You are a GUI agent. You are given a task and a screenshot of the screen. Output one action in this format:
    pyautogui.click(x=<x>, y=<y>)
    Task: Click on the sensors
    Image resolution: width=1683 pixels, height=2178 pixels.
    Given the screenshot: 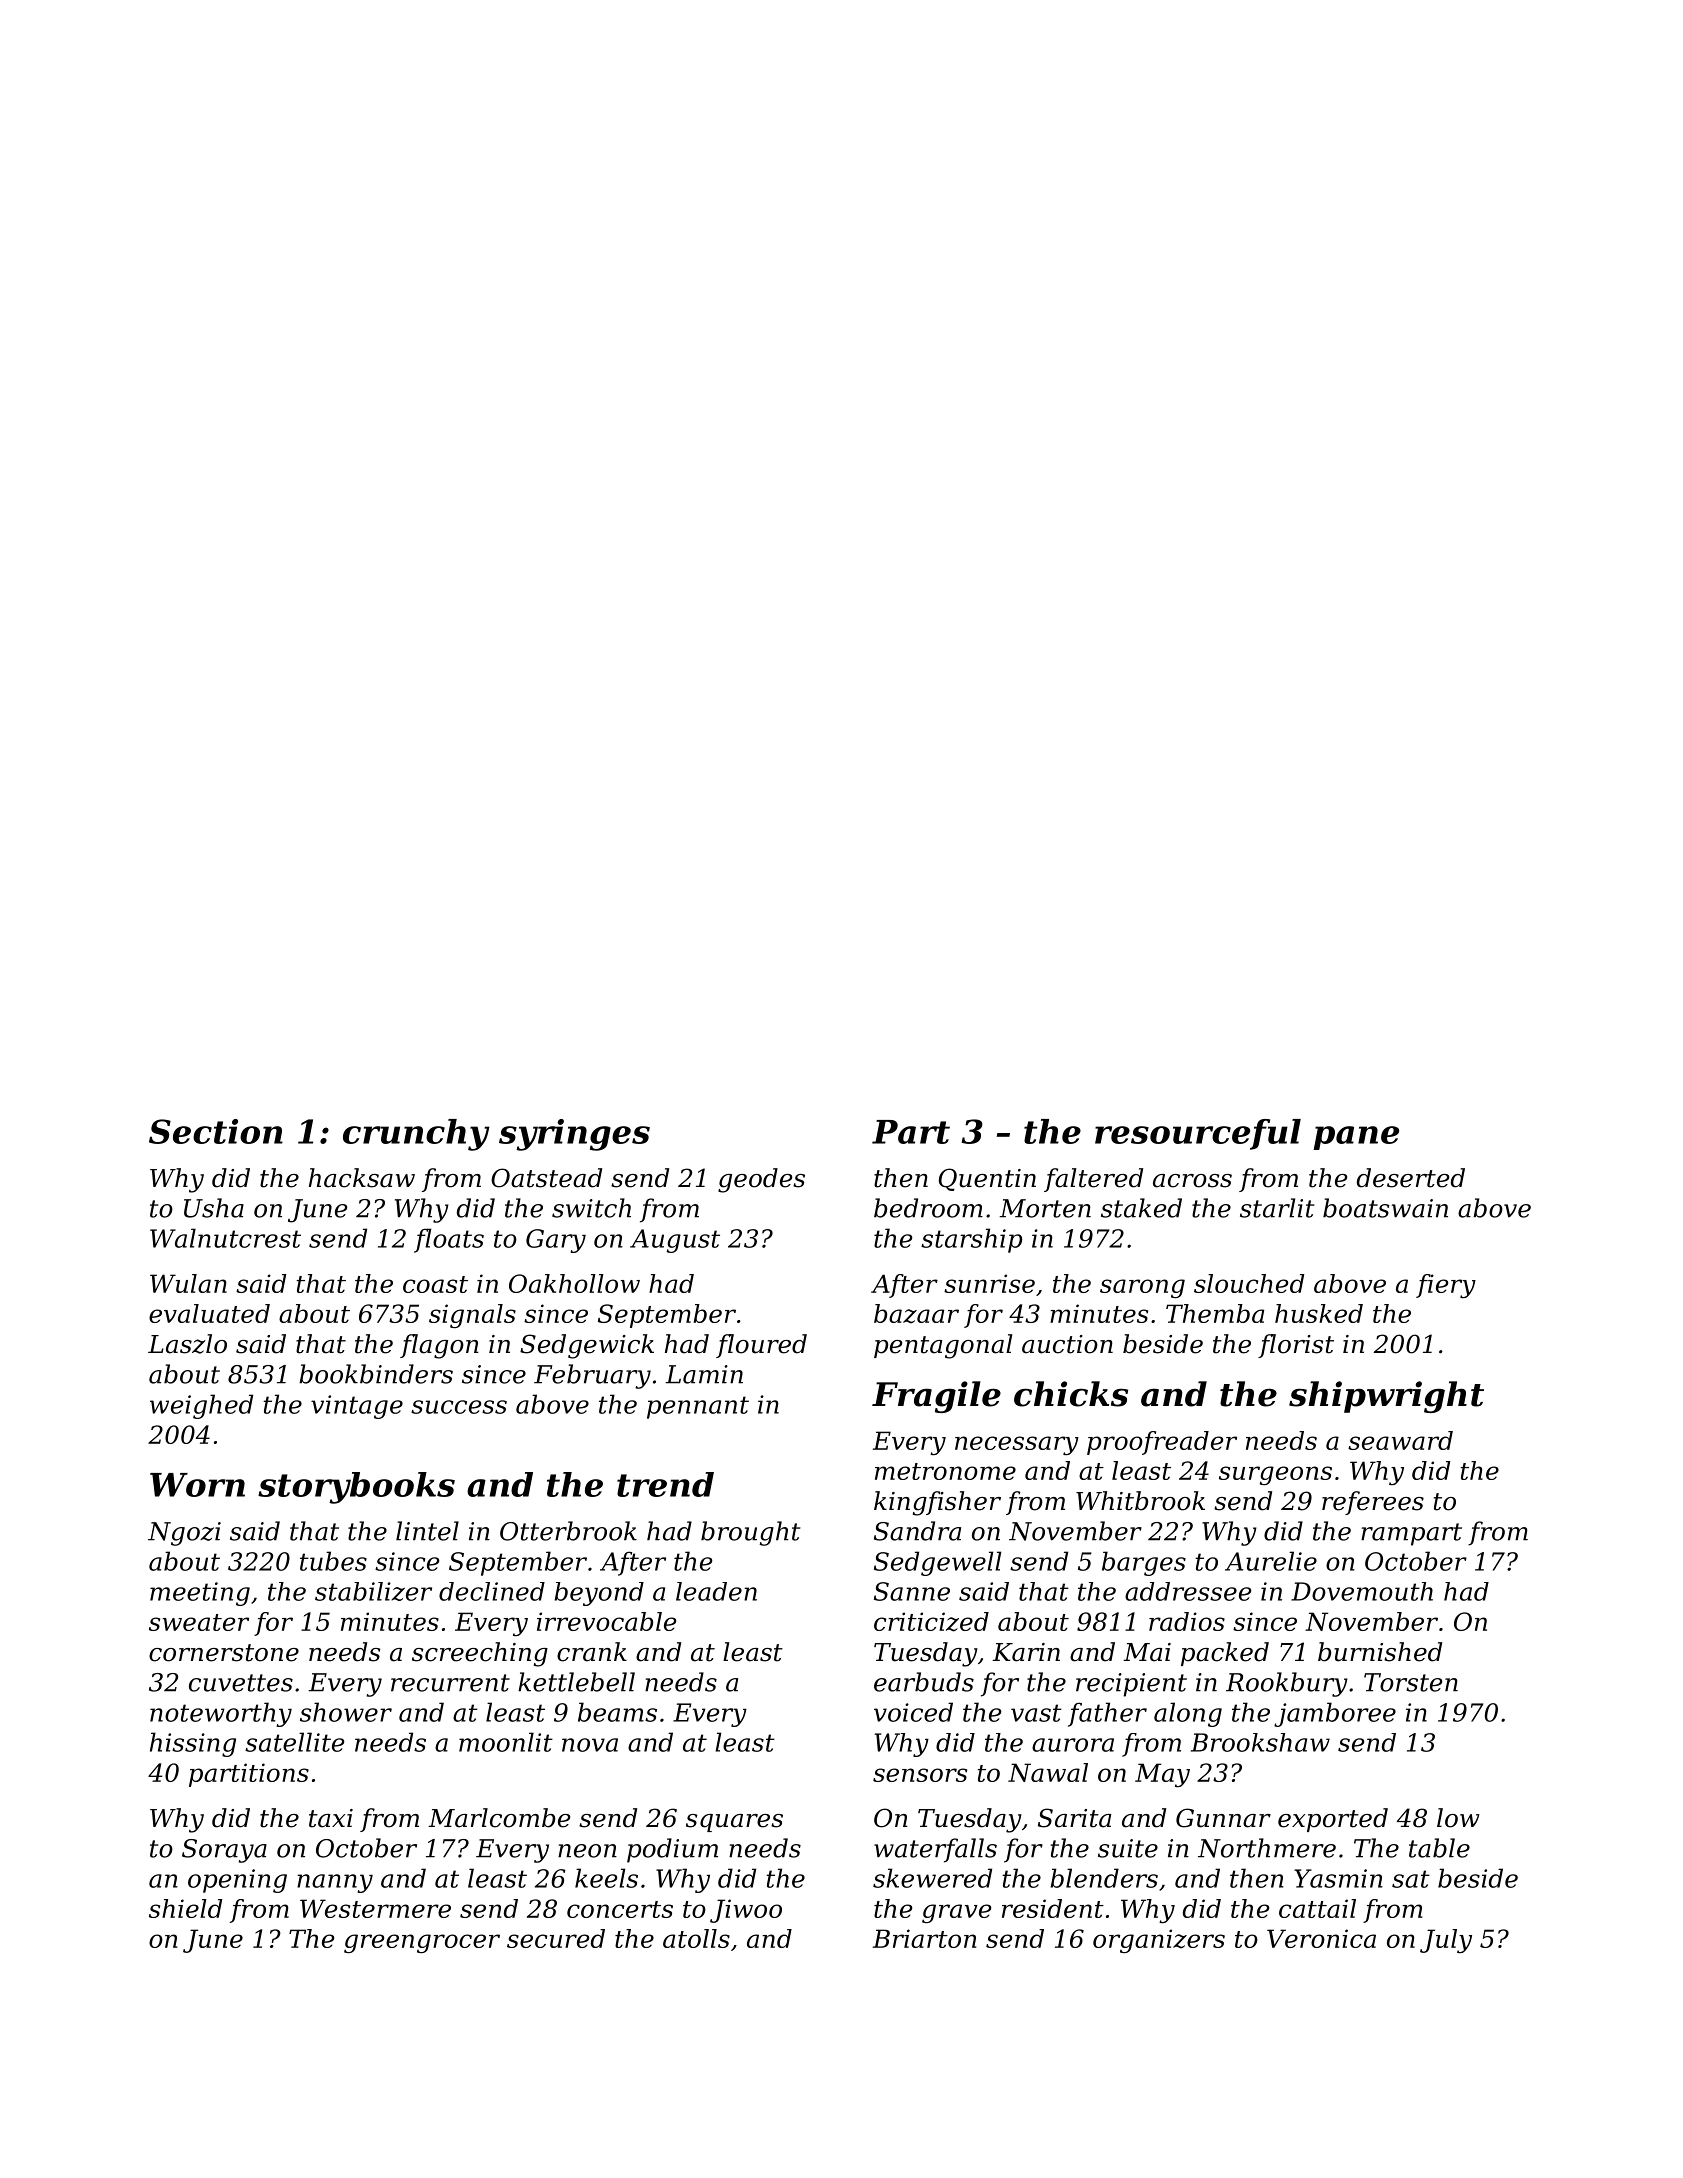 What is the action you would take?
    pyautogui.click(x=920, y=1775)
